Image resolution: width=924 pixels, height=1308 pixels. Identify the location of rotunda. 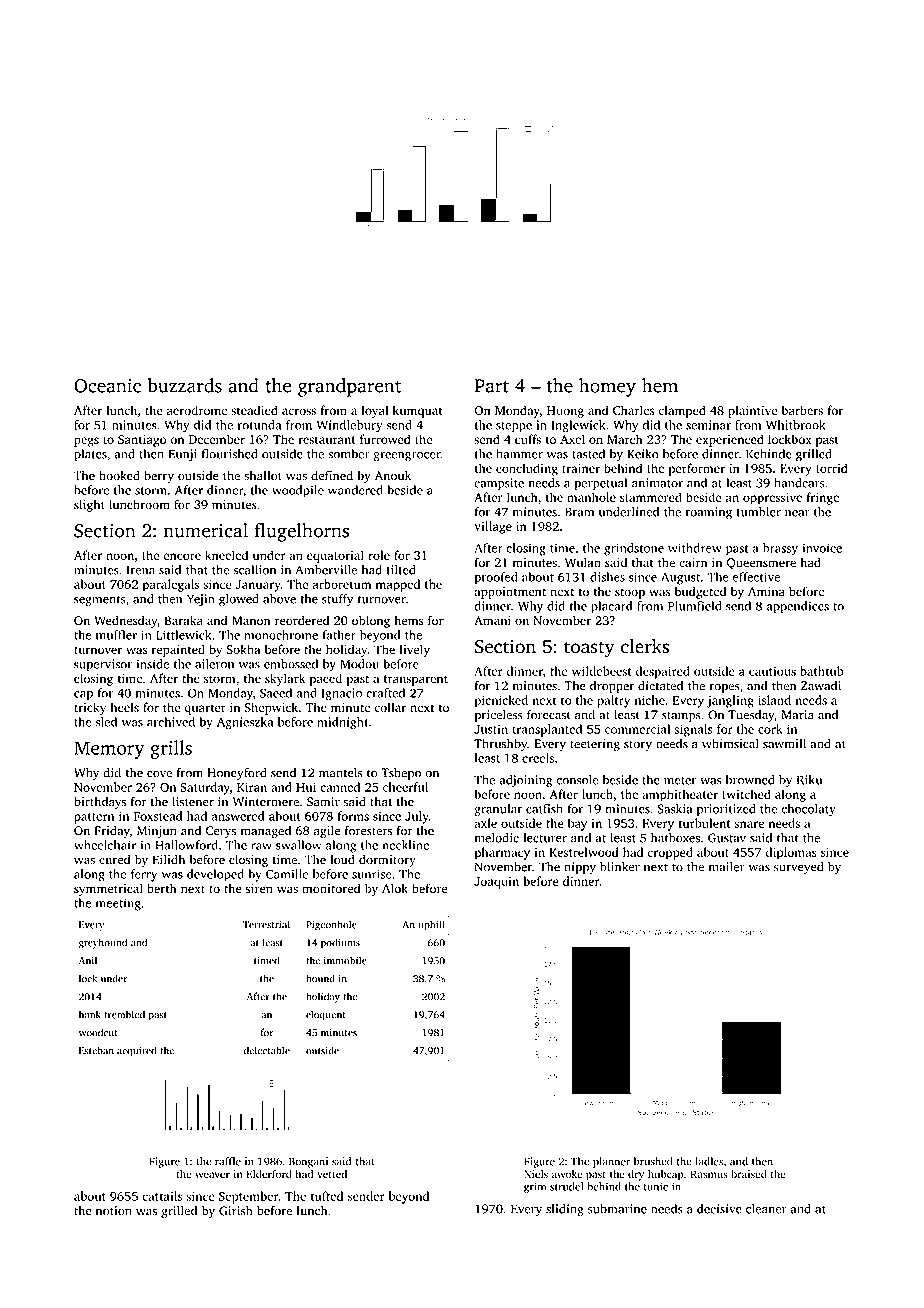
(259, 425).
